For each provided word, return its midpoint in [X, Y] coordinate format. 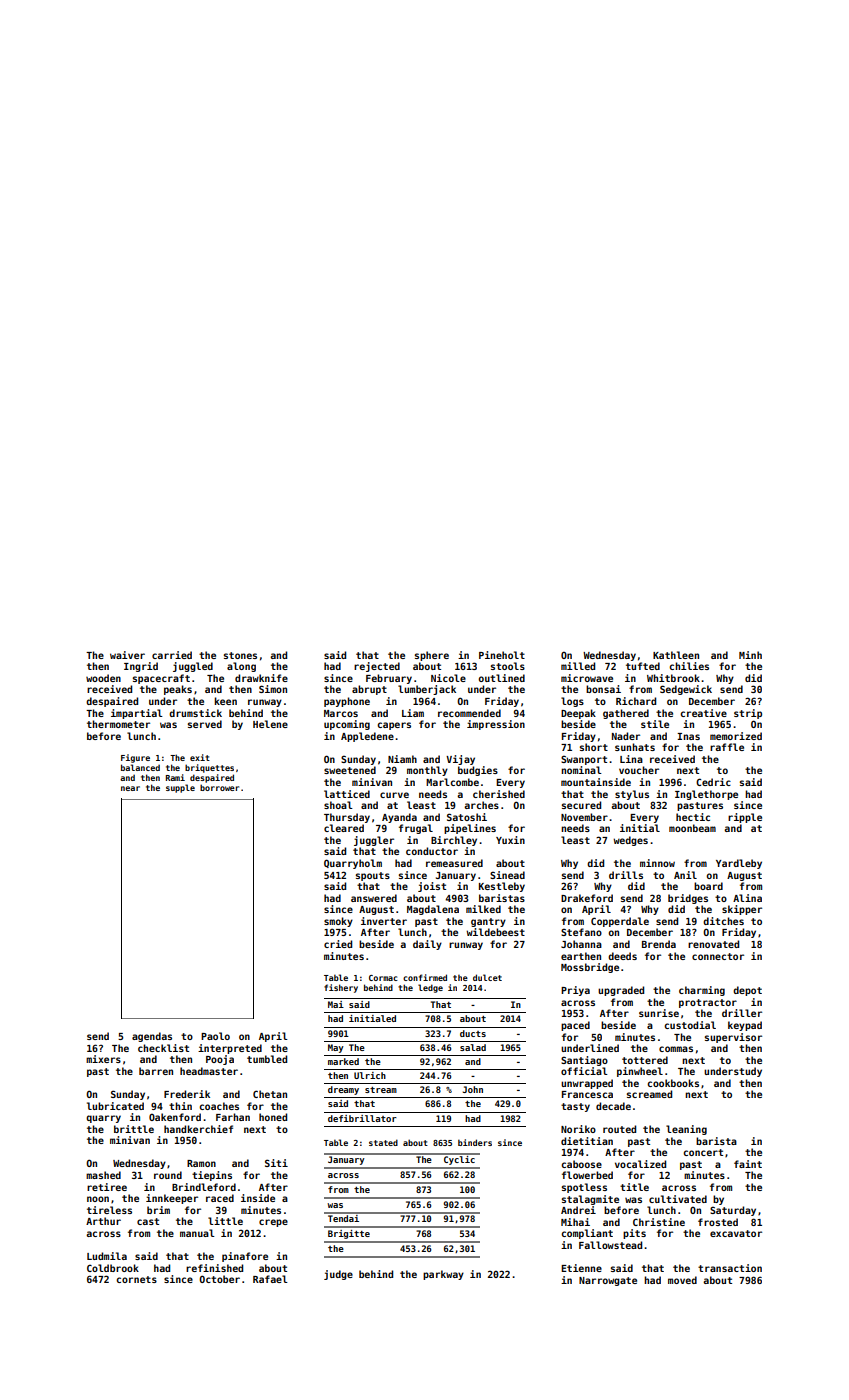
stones [240, 655]
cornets [136, 1279]
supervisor [733, 1038]
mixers [103, 1059]
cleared [344, 828]
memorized [736, 736]
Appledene [367, 737]
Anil [685, 875]
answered [374, 898]
